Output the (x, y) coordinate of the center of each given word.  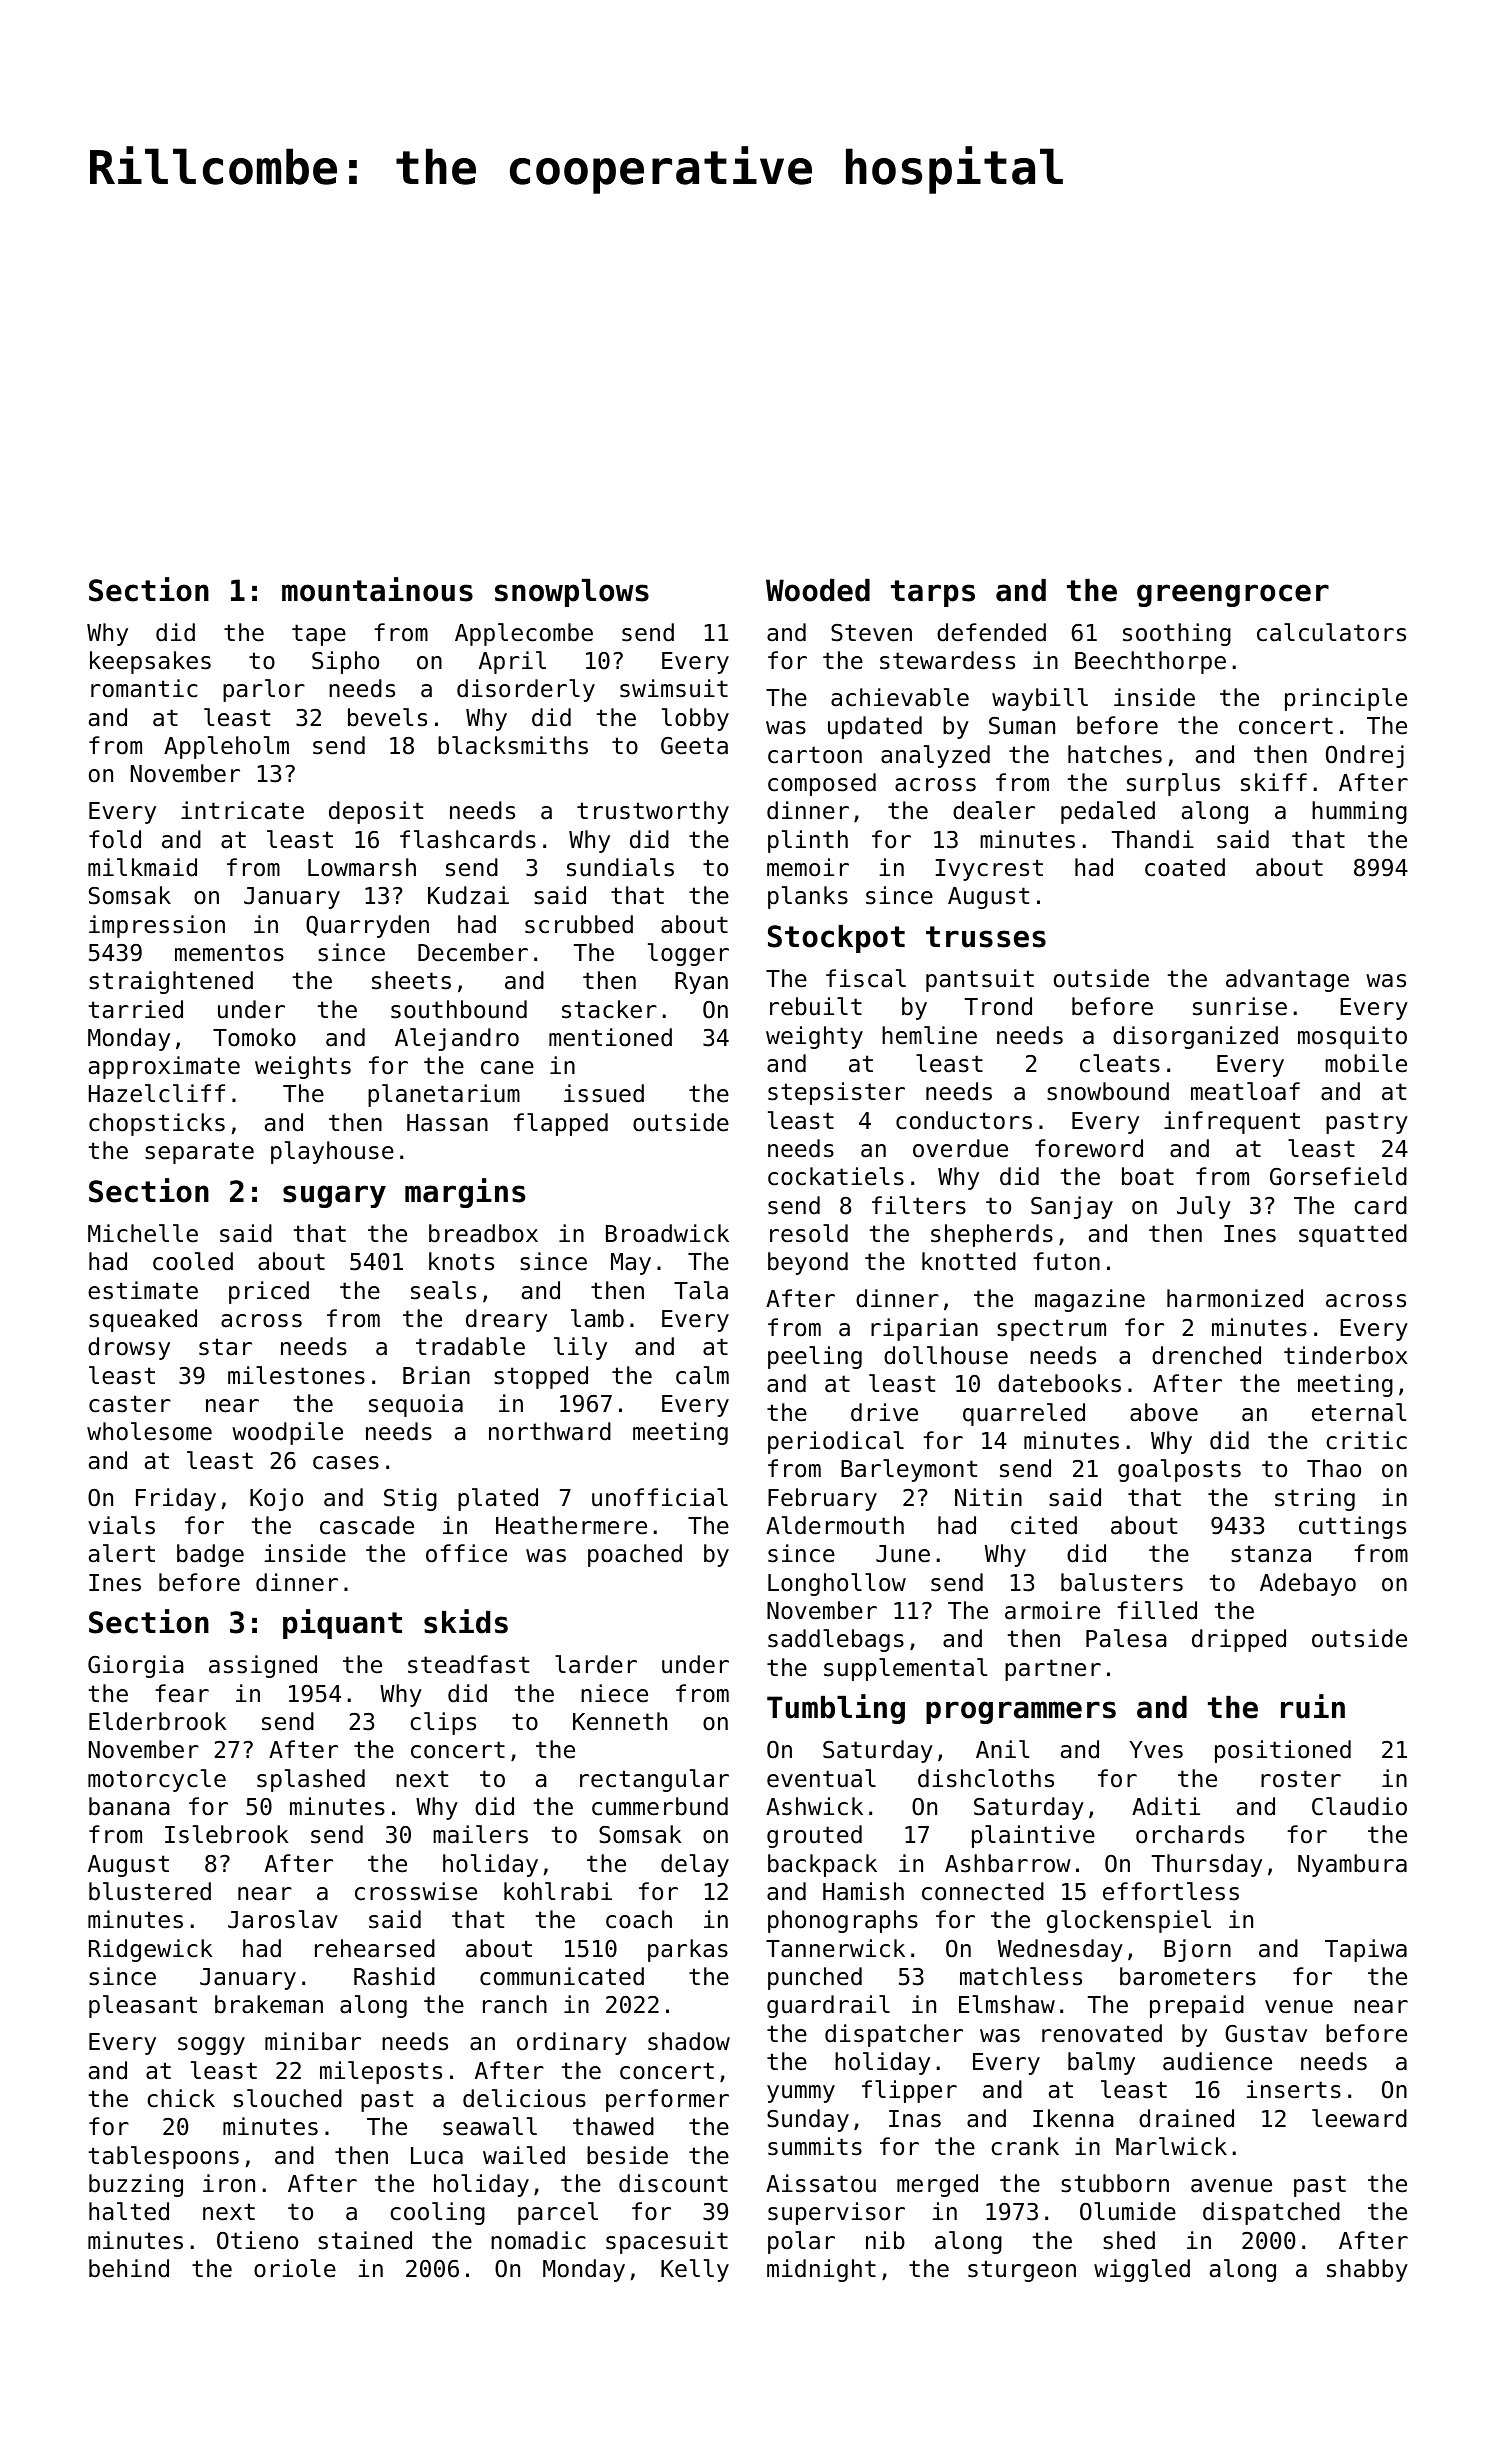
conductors (964, 1120)
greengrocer (1233, 595)
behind (129, 2268)
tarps (933, 593)
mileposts (381, 2072)
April (512, 662)
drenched (1206, 1355)
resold (809, 1233)
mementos (229, 953)
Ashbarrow (1008, 1863)
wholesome (149, 1431)
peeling (815, 1357)
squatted (1353, 1235)
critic (1366, 1440)
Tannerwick (835, 1948)
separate (199, 1153)
